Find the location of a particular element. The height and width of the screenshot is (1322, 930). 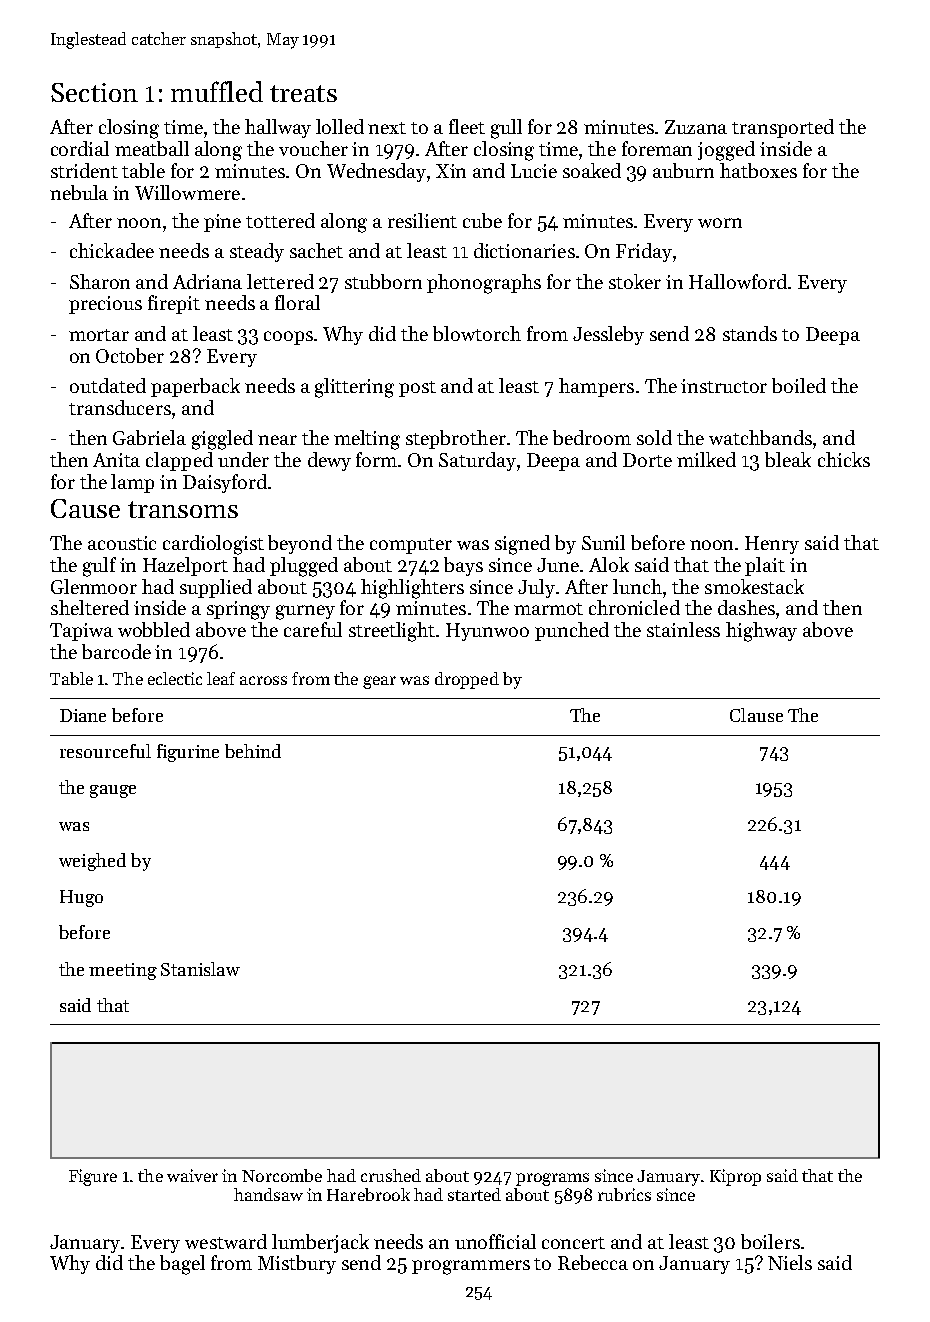

Section is located at coordinates (94, 92).
